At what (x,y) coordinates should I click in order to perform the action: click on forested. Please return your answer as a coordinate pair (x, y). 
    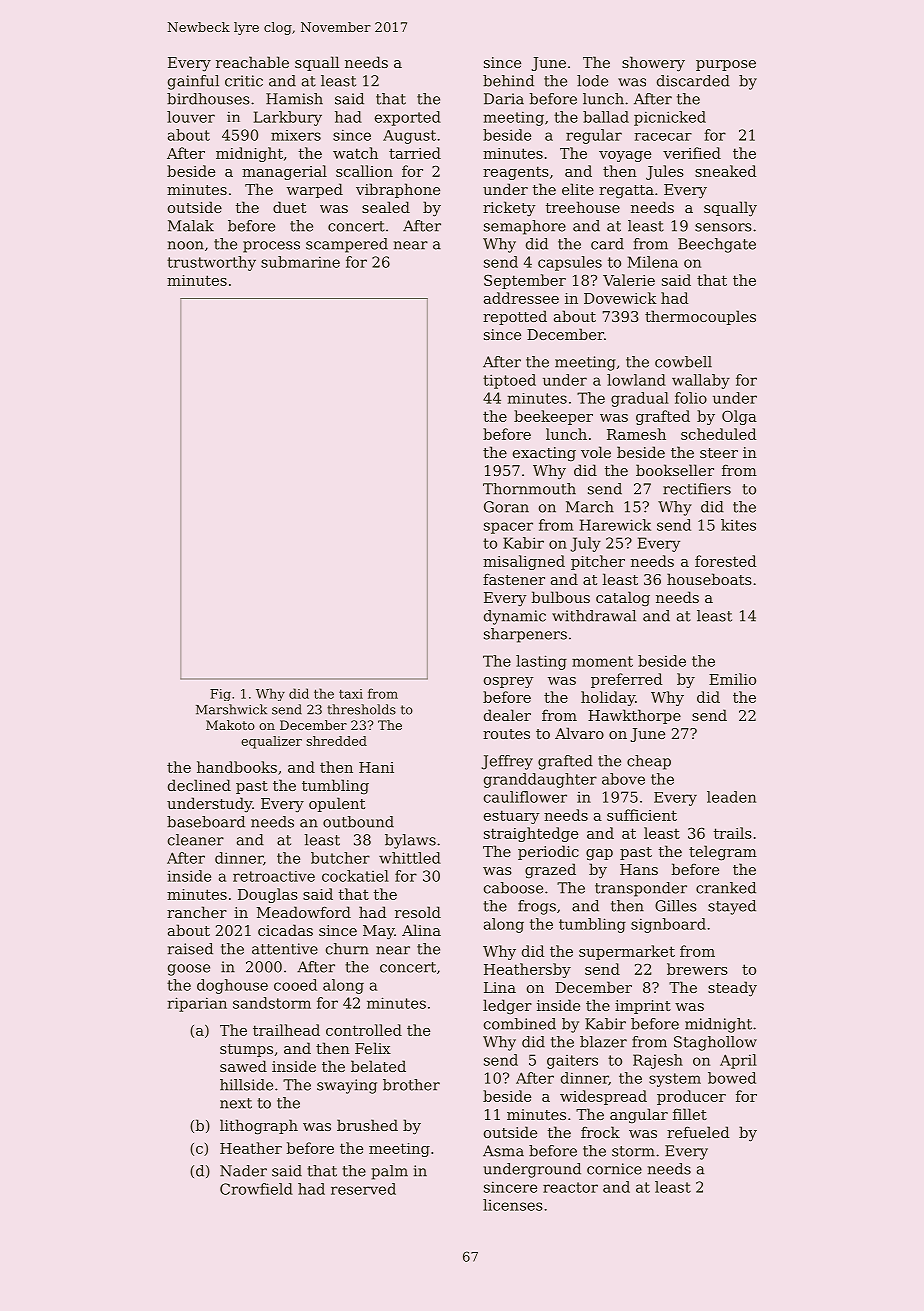
    Looking at the image, I should click on (725, 561).
